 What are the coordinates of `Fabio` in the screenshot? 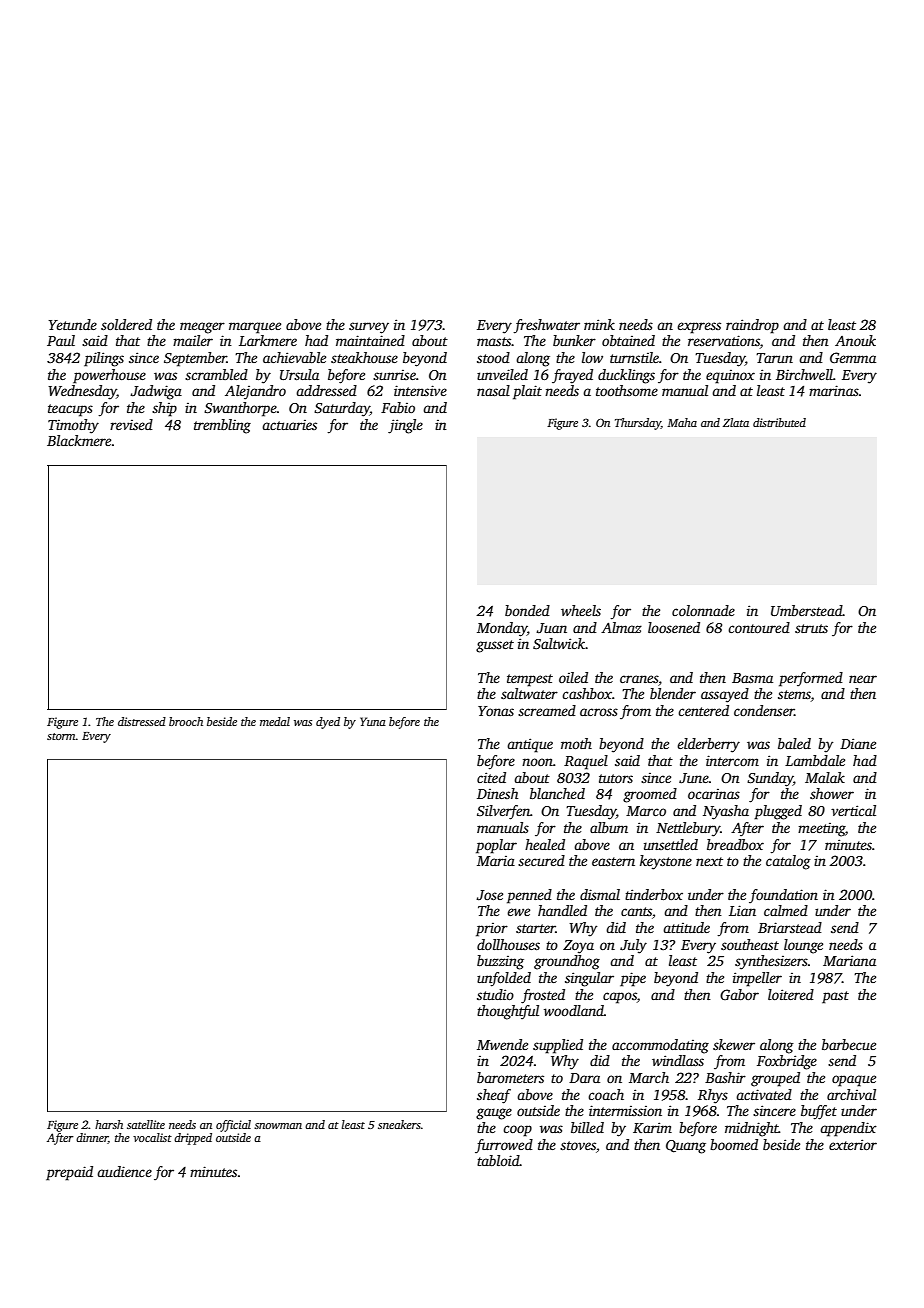 It's located at (398, 407).
